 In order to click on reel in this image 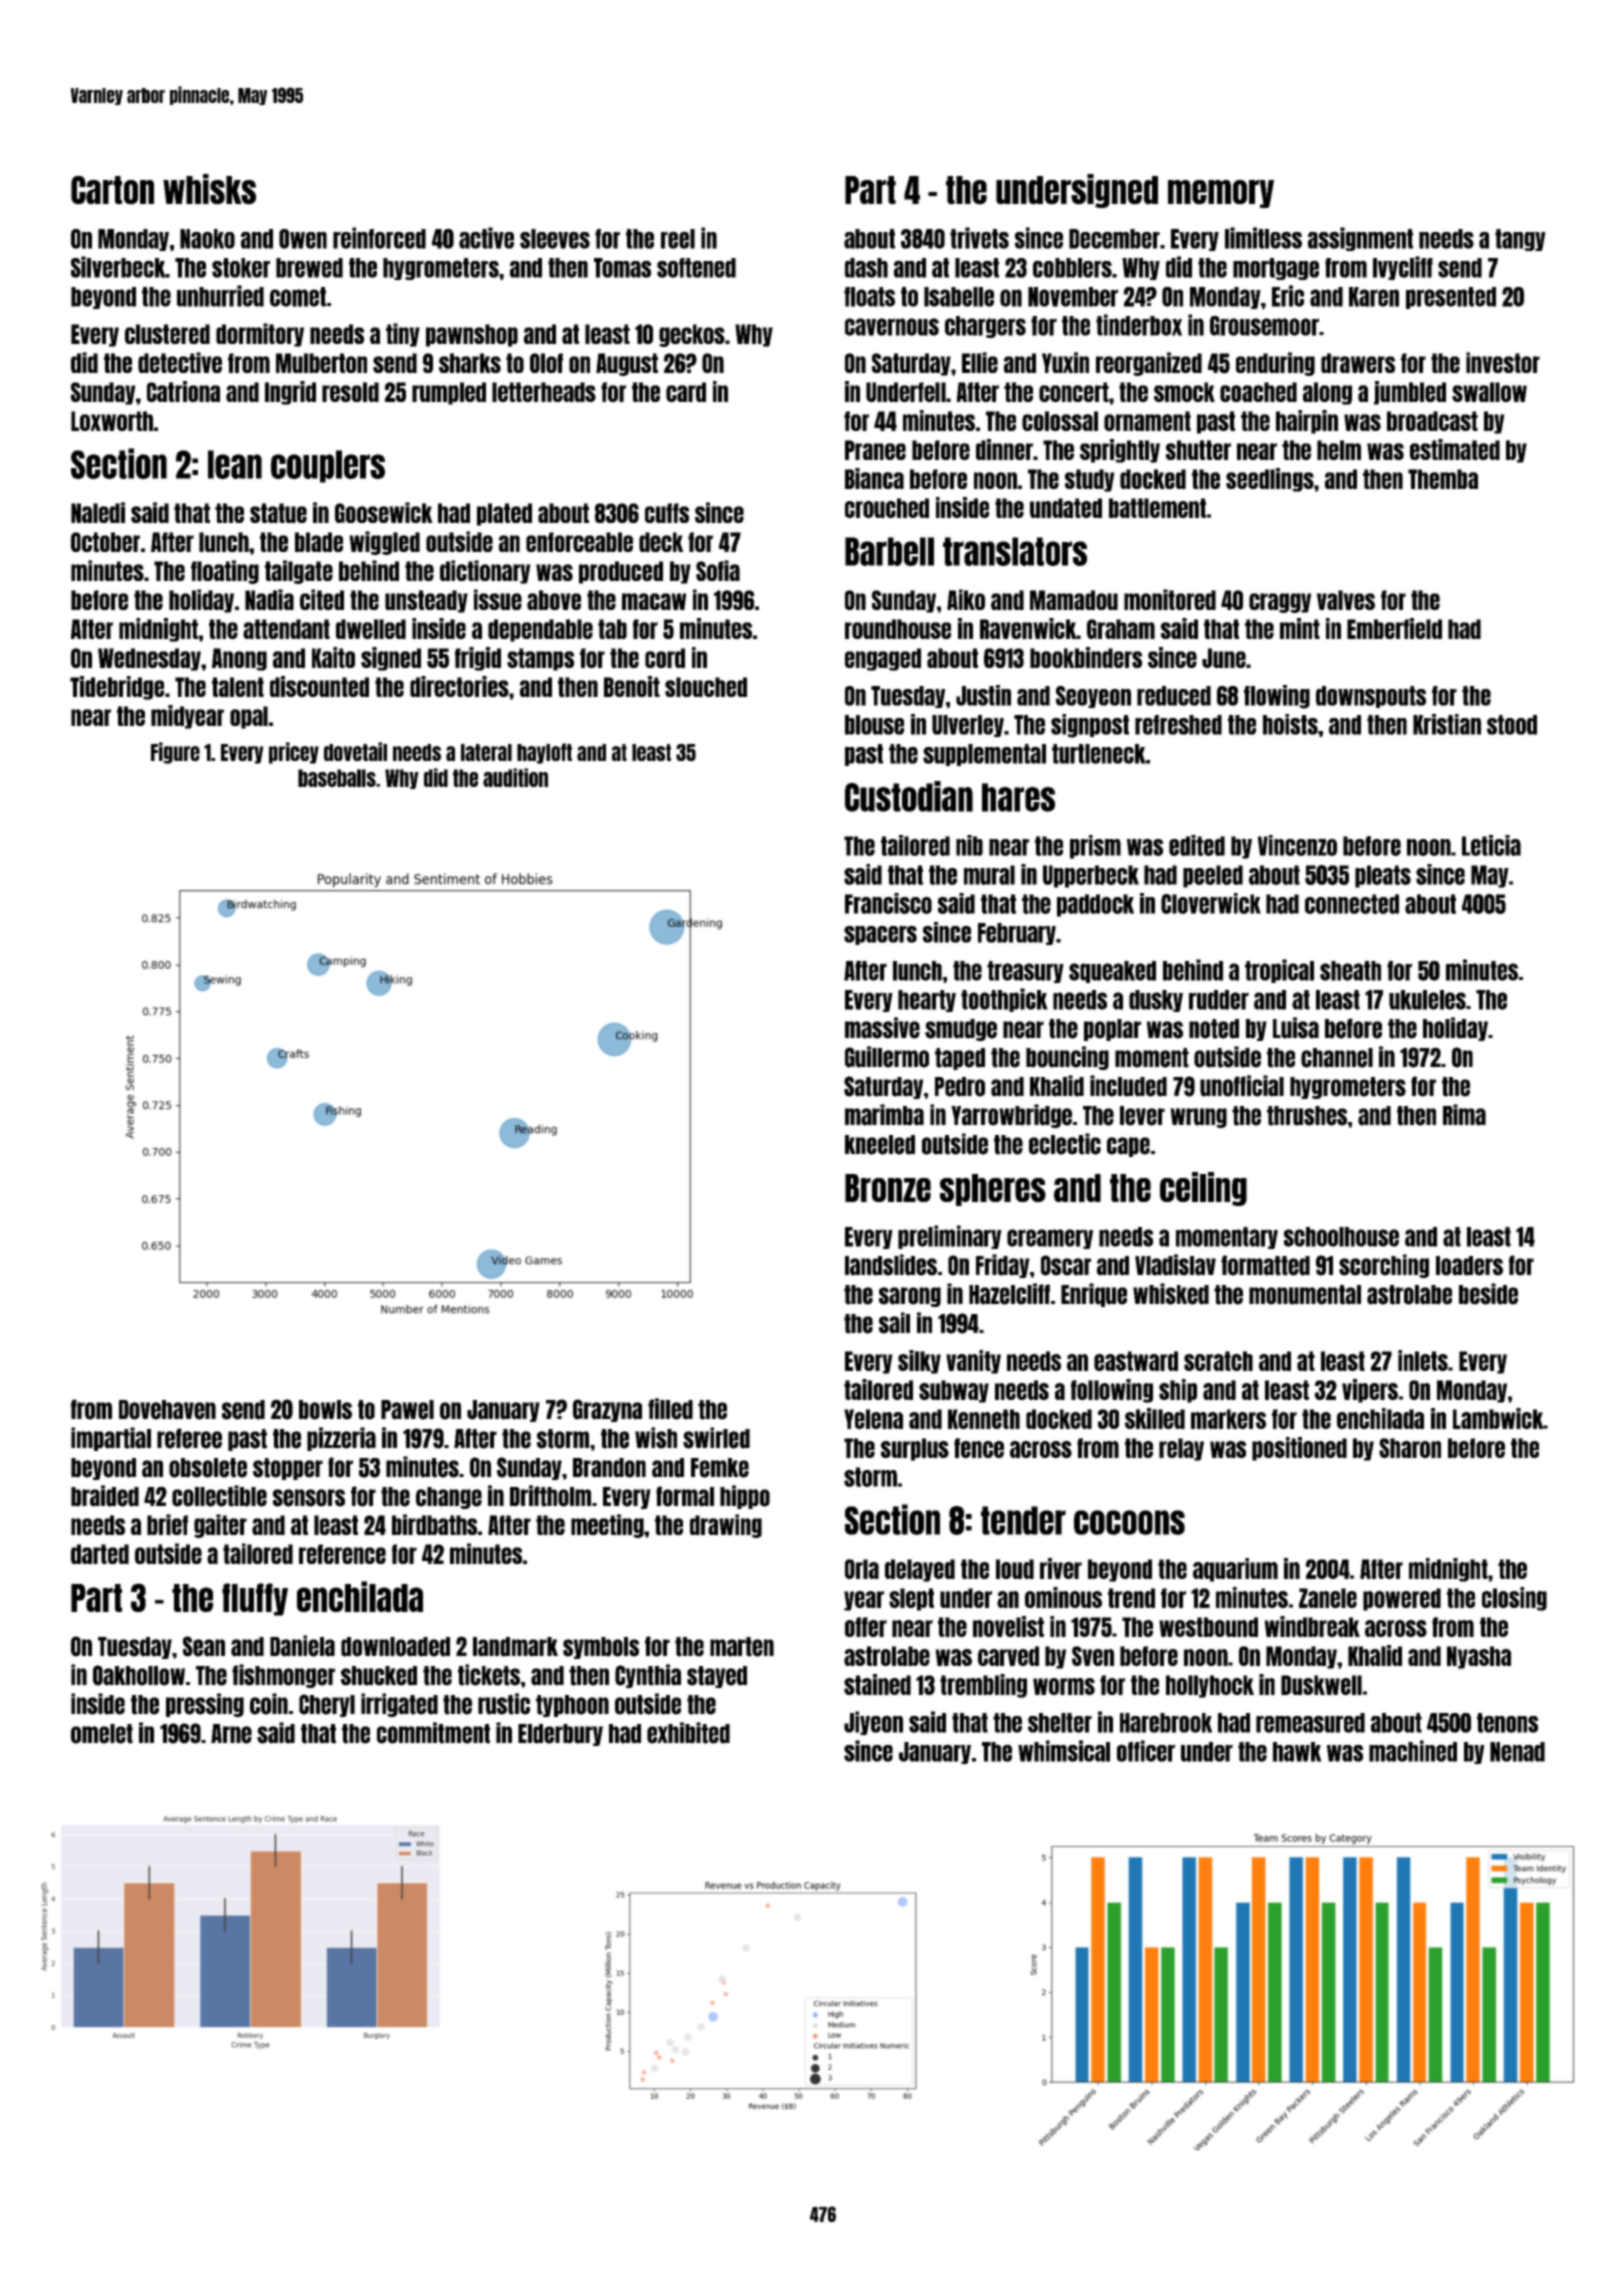, I will do `click(678, 239)`.
